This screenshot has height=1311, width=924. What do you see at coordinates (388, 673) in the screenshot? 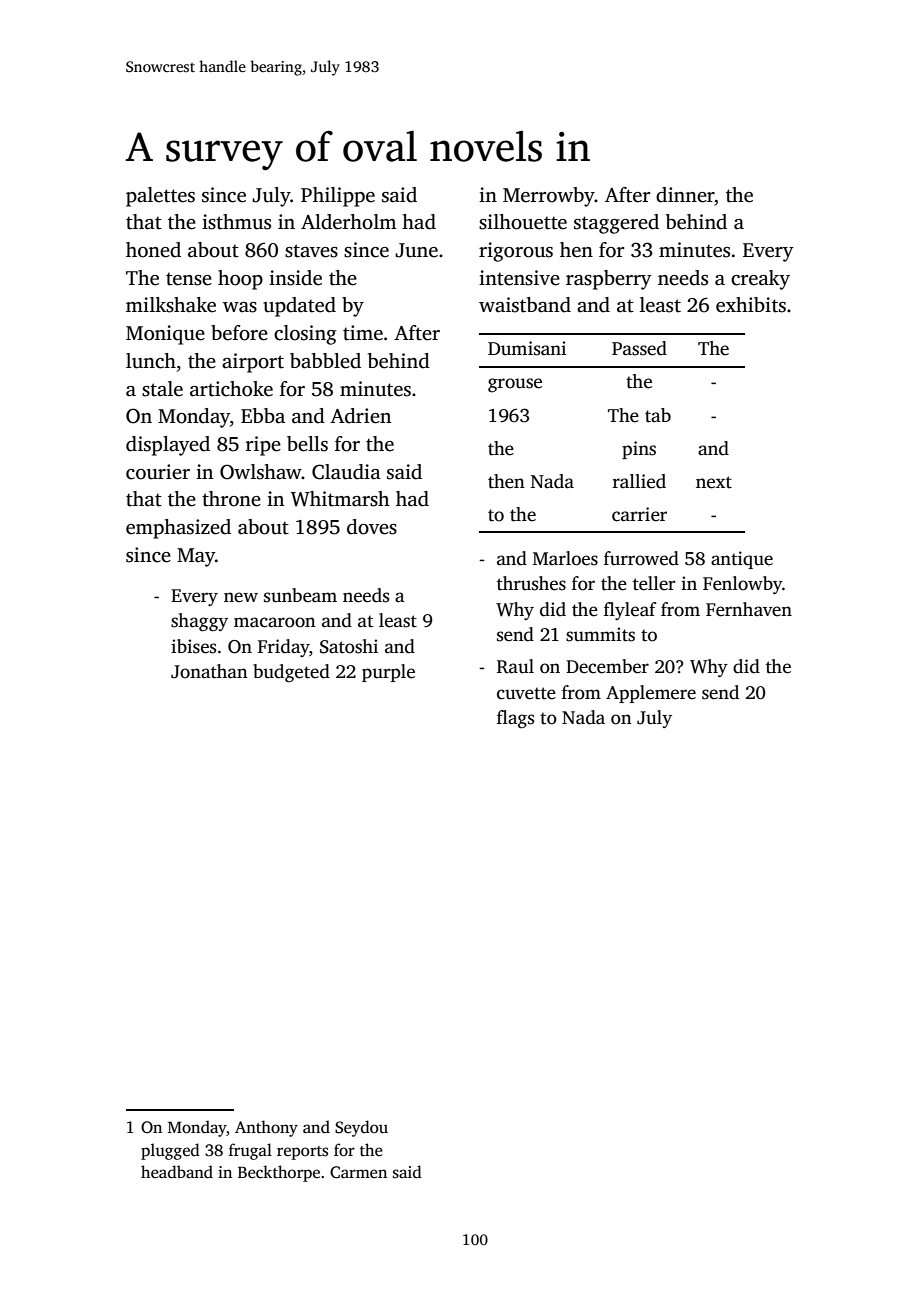
I see `purple` at bounding box center [388, 673].
